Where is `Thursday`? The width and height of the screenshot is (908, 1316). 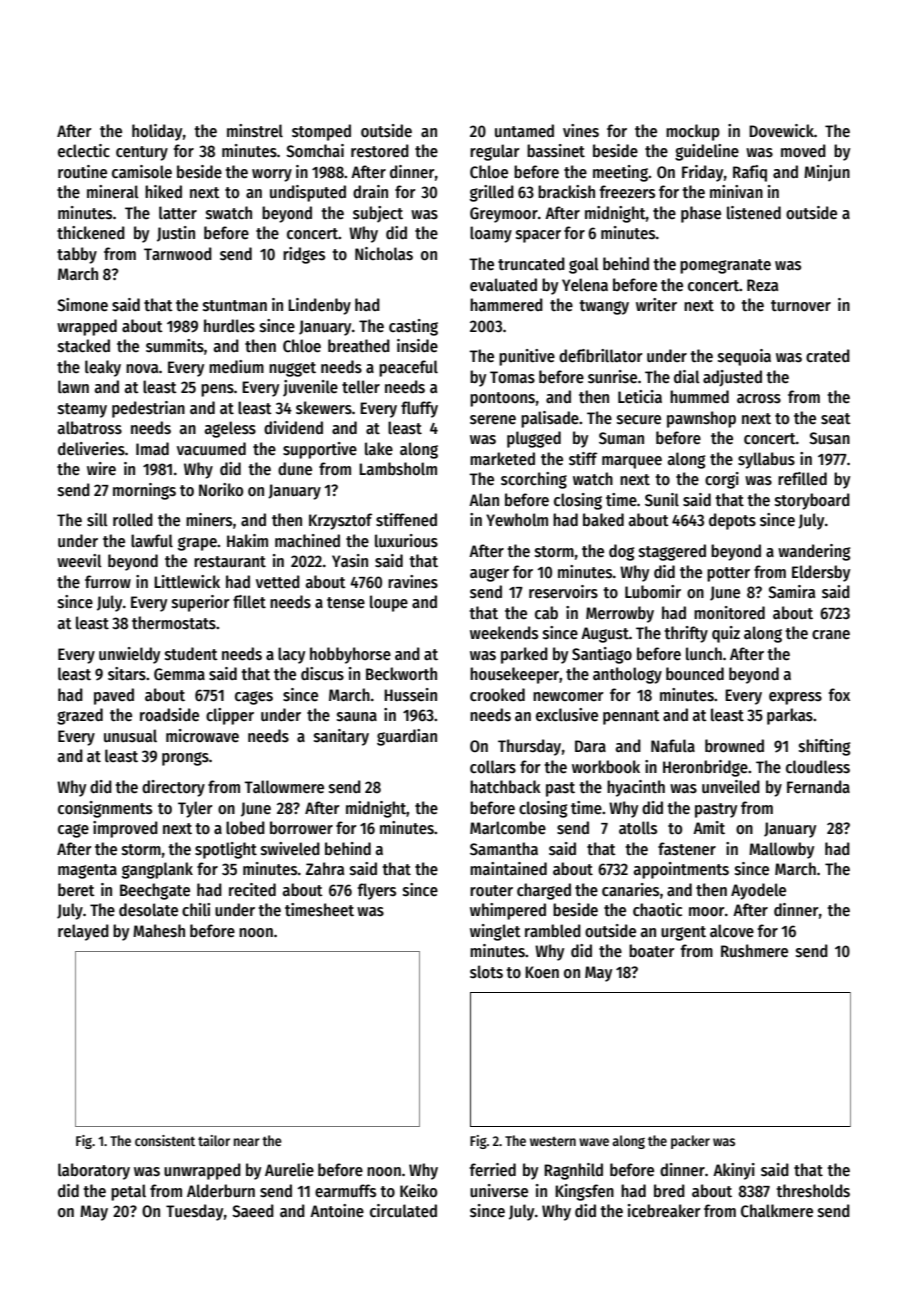
Thursday is located at coordinates (529, 747).
